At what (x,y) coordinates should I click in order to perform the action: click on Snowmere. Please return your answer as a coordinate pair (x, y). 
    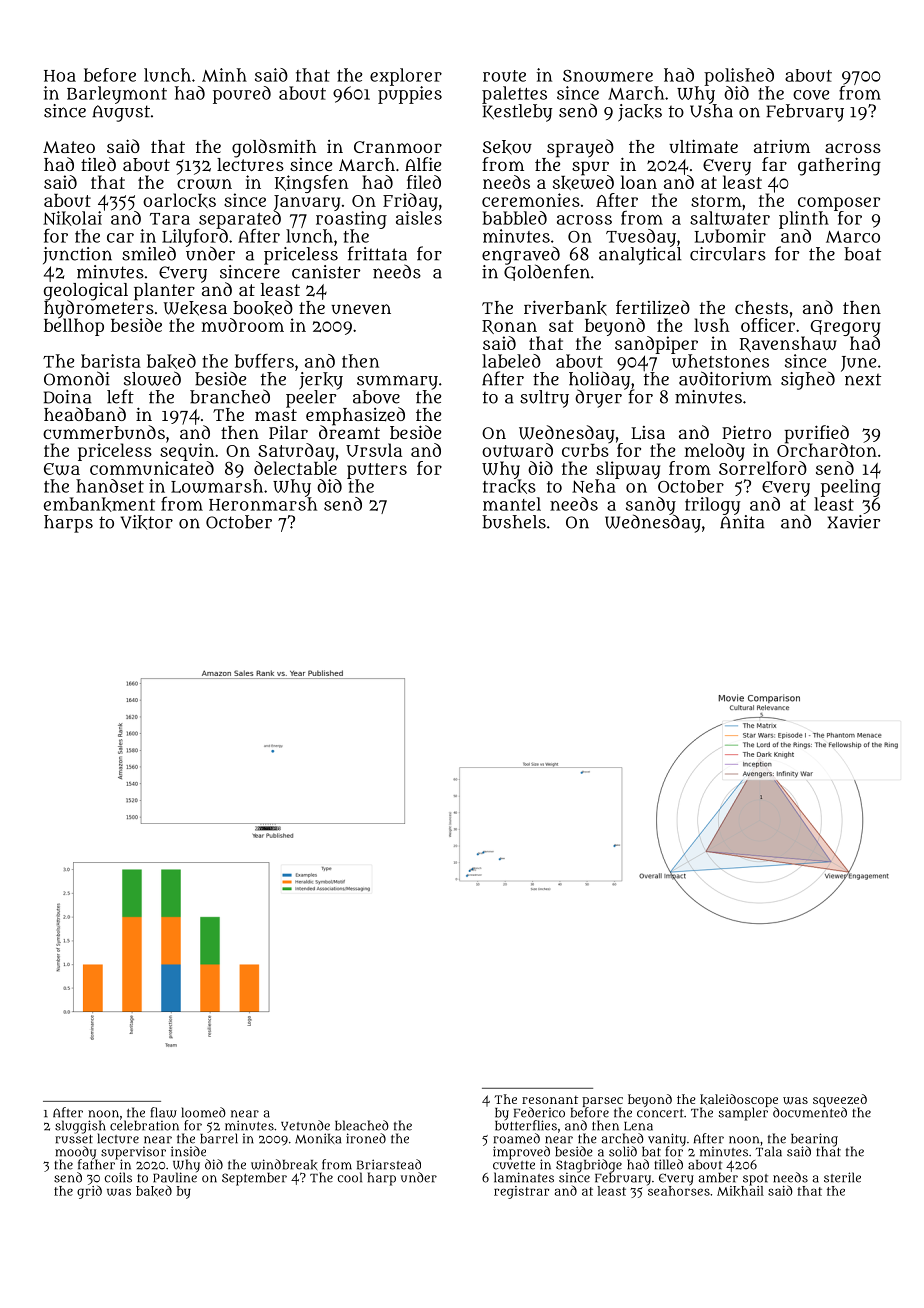
    Looking at the image, I should click on (608, 76).
